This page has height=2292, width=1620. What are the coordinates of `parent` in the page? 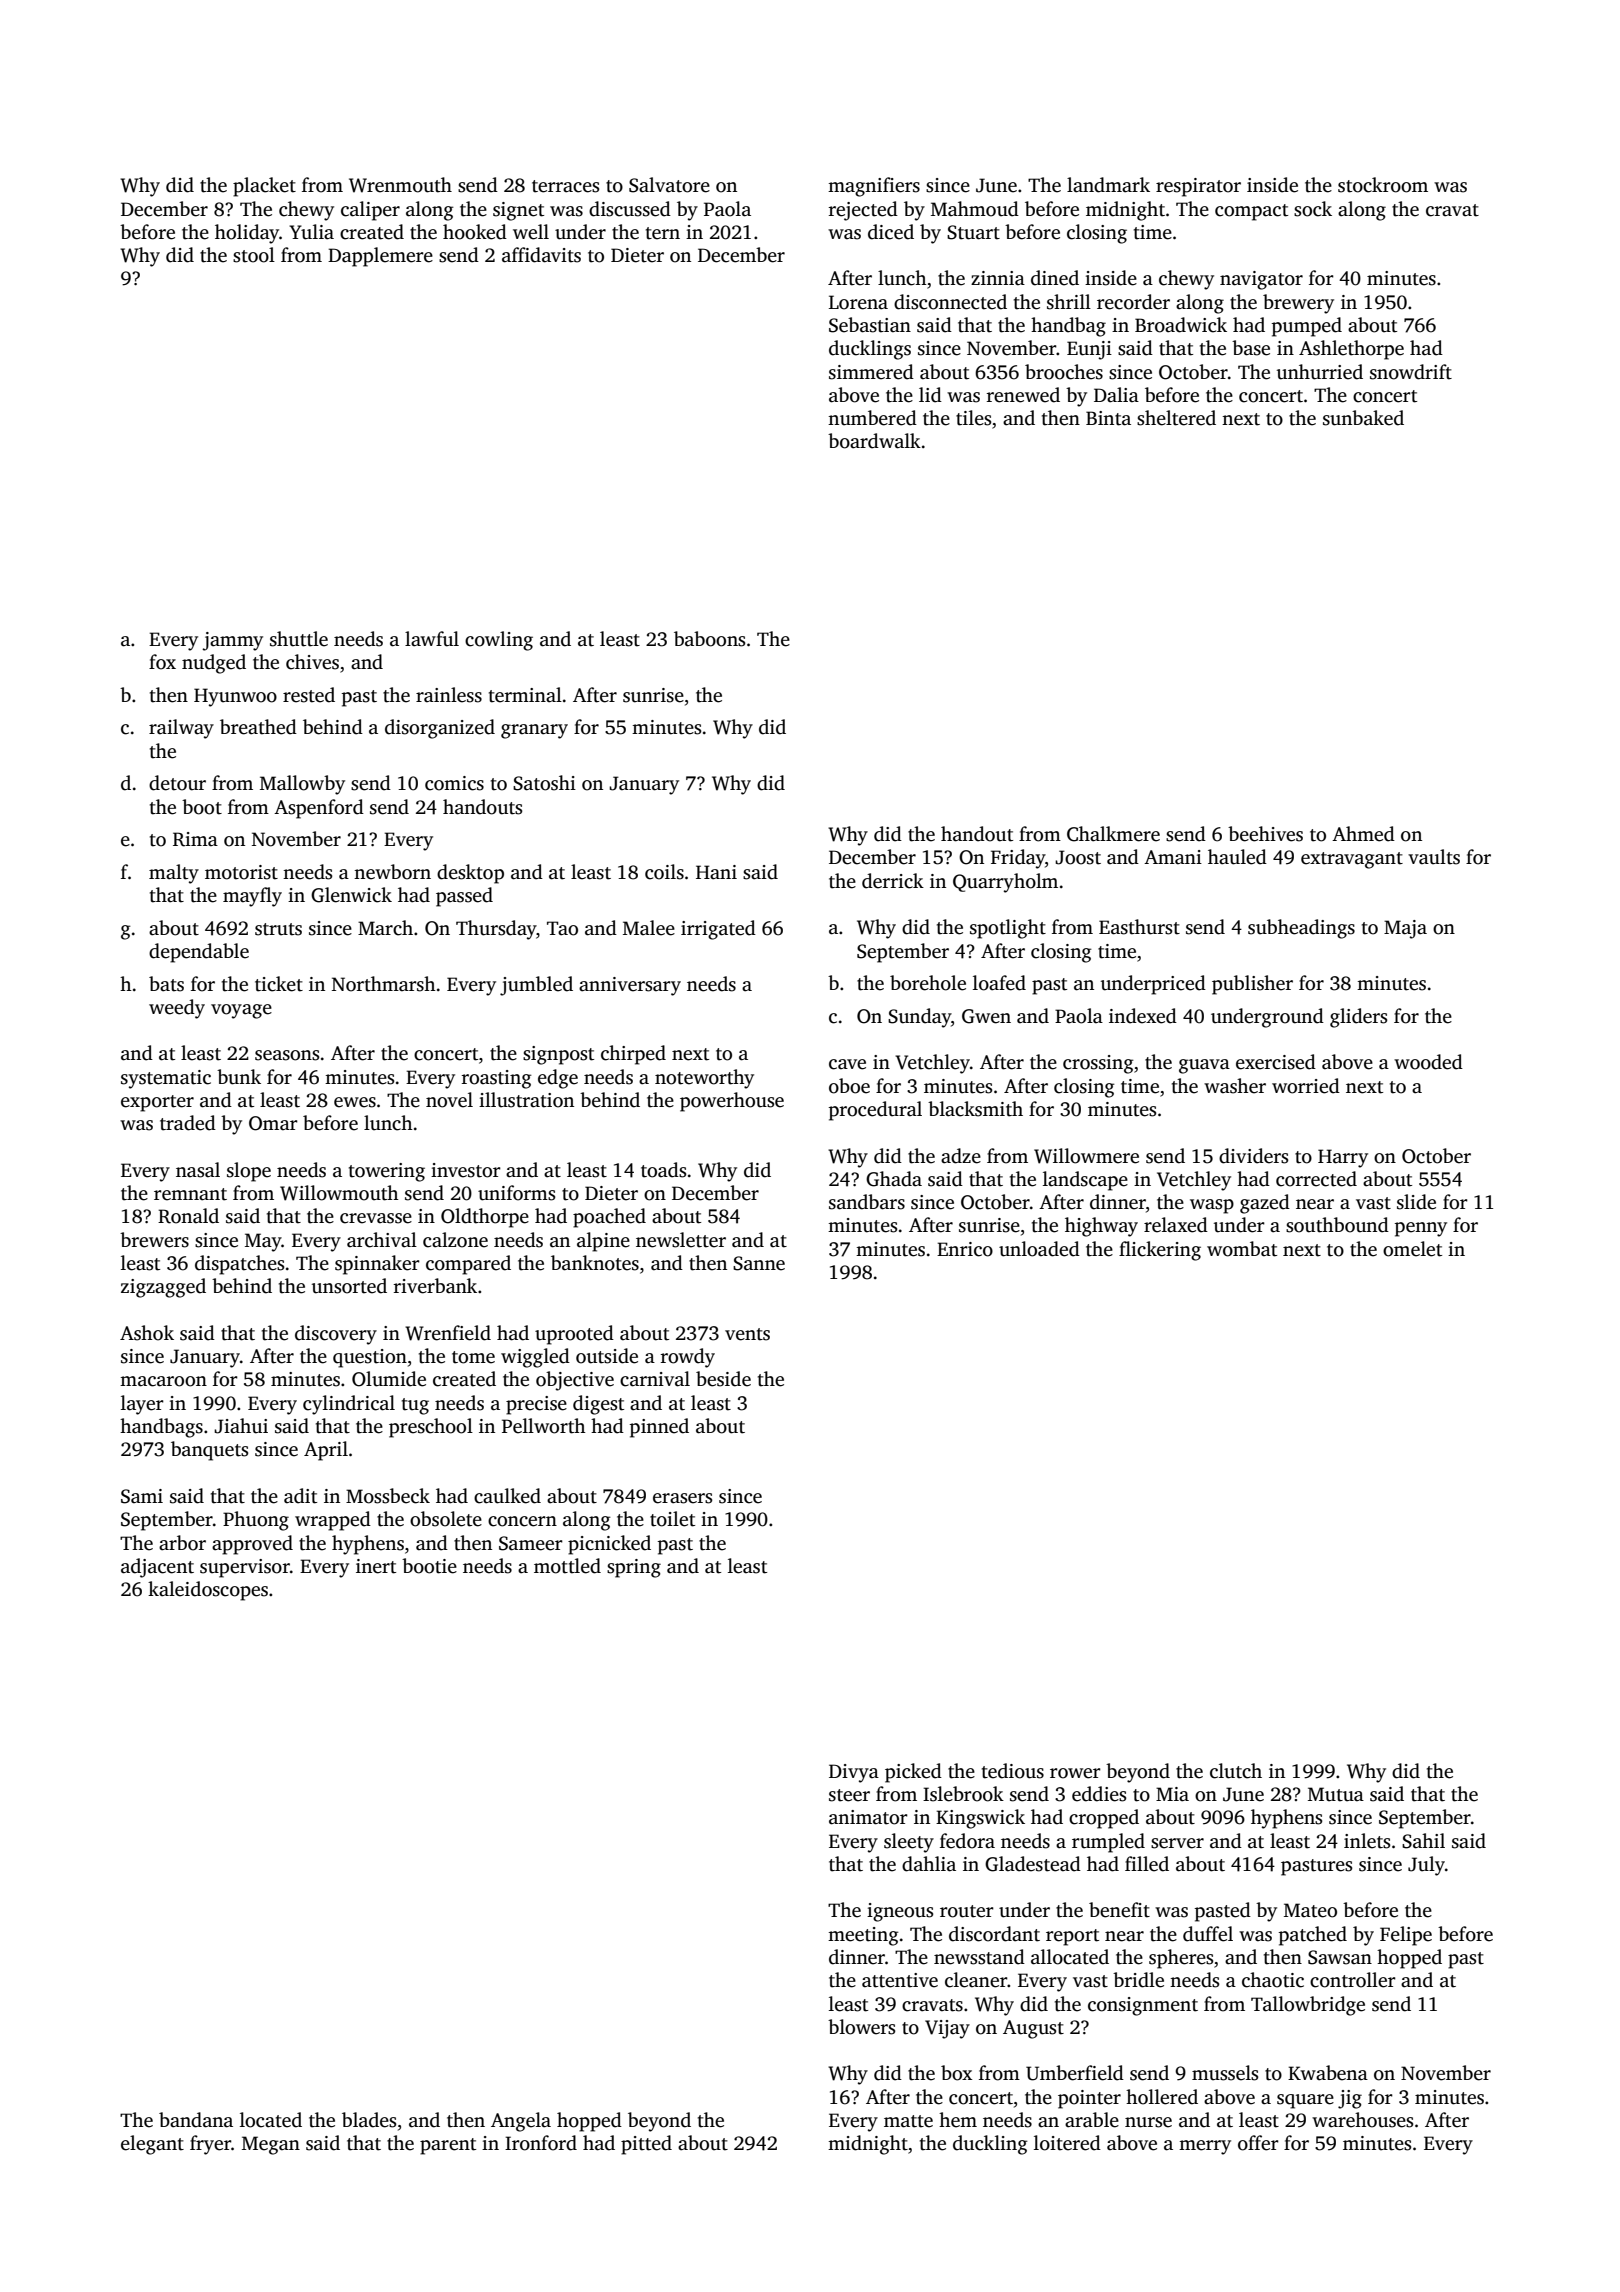 It's located at (448, 2146).
